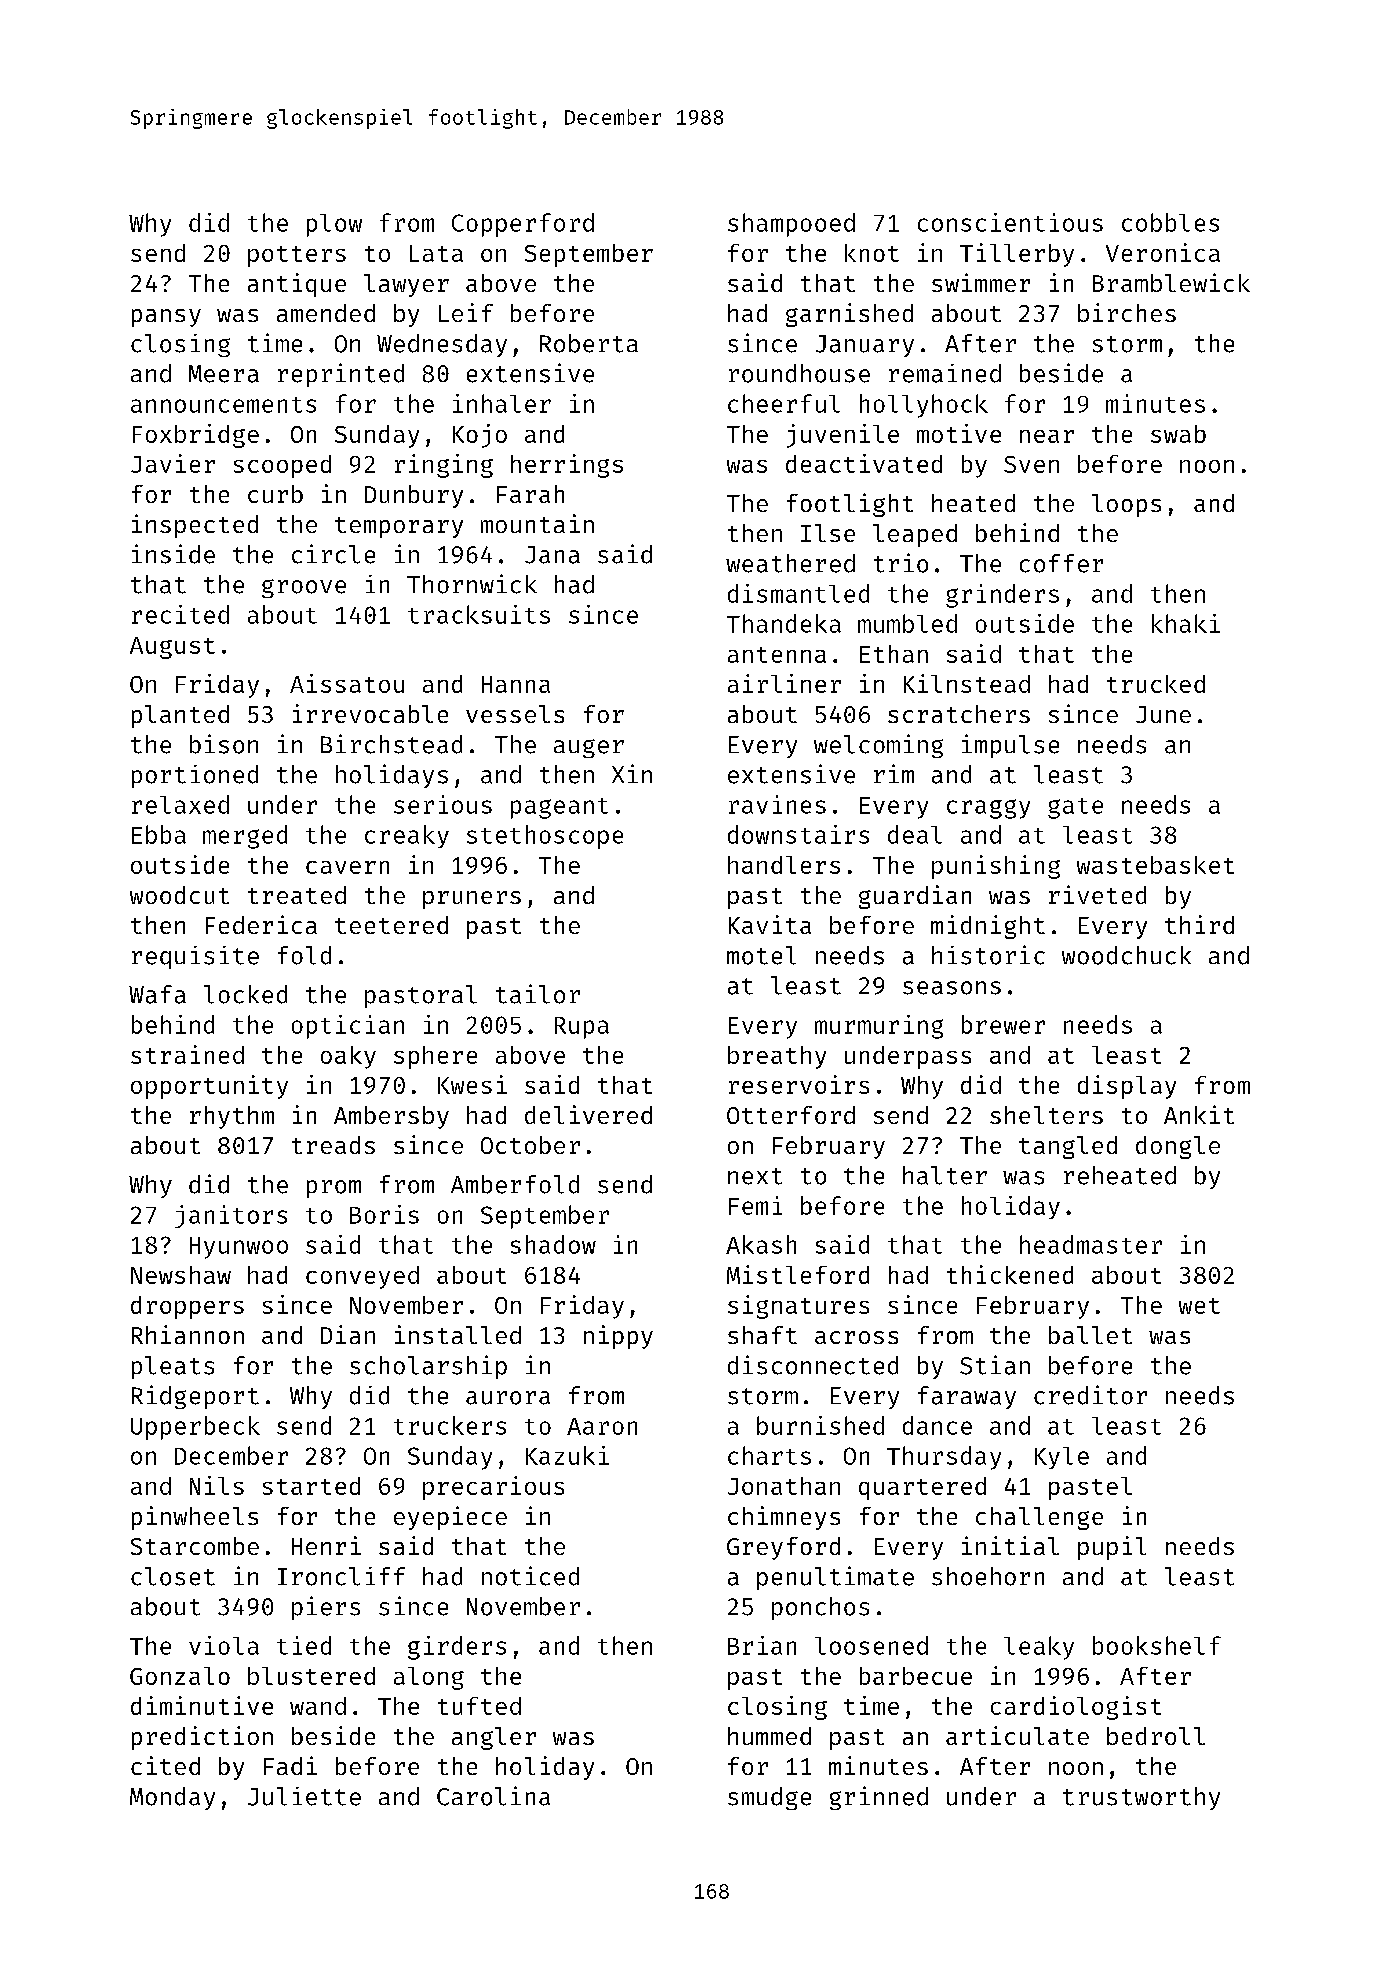 The width and height of the document is (1386, 1969). I want to click on trustworthy, so click(1141, 1798).
